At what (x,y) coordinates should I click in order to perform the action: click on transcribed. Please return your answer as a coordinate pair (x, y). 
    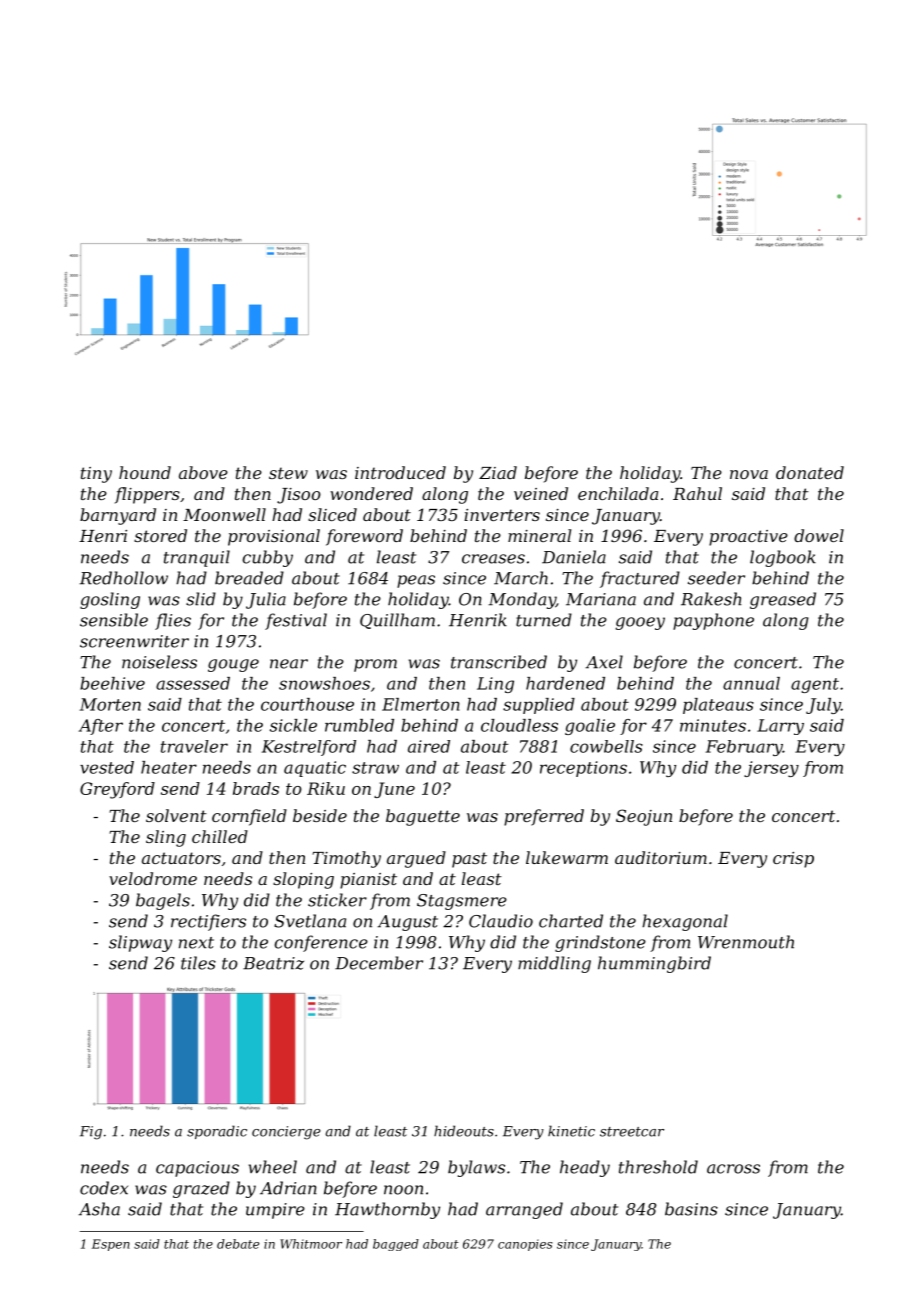
    Looking at the image, I should click on (499, 662).
